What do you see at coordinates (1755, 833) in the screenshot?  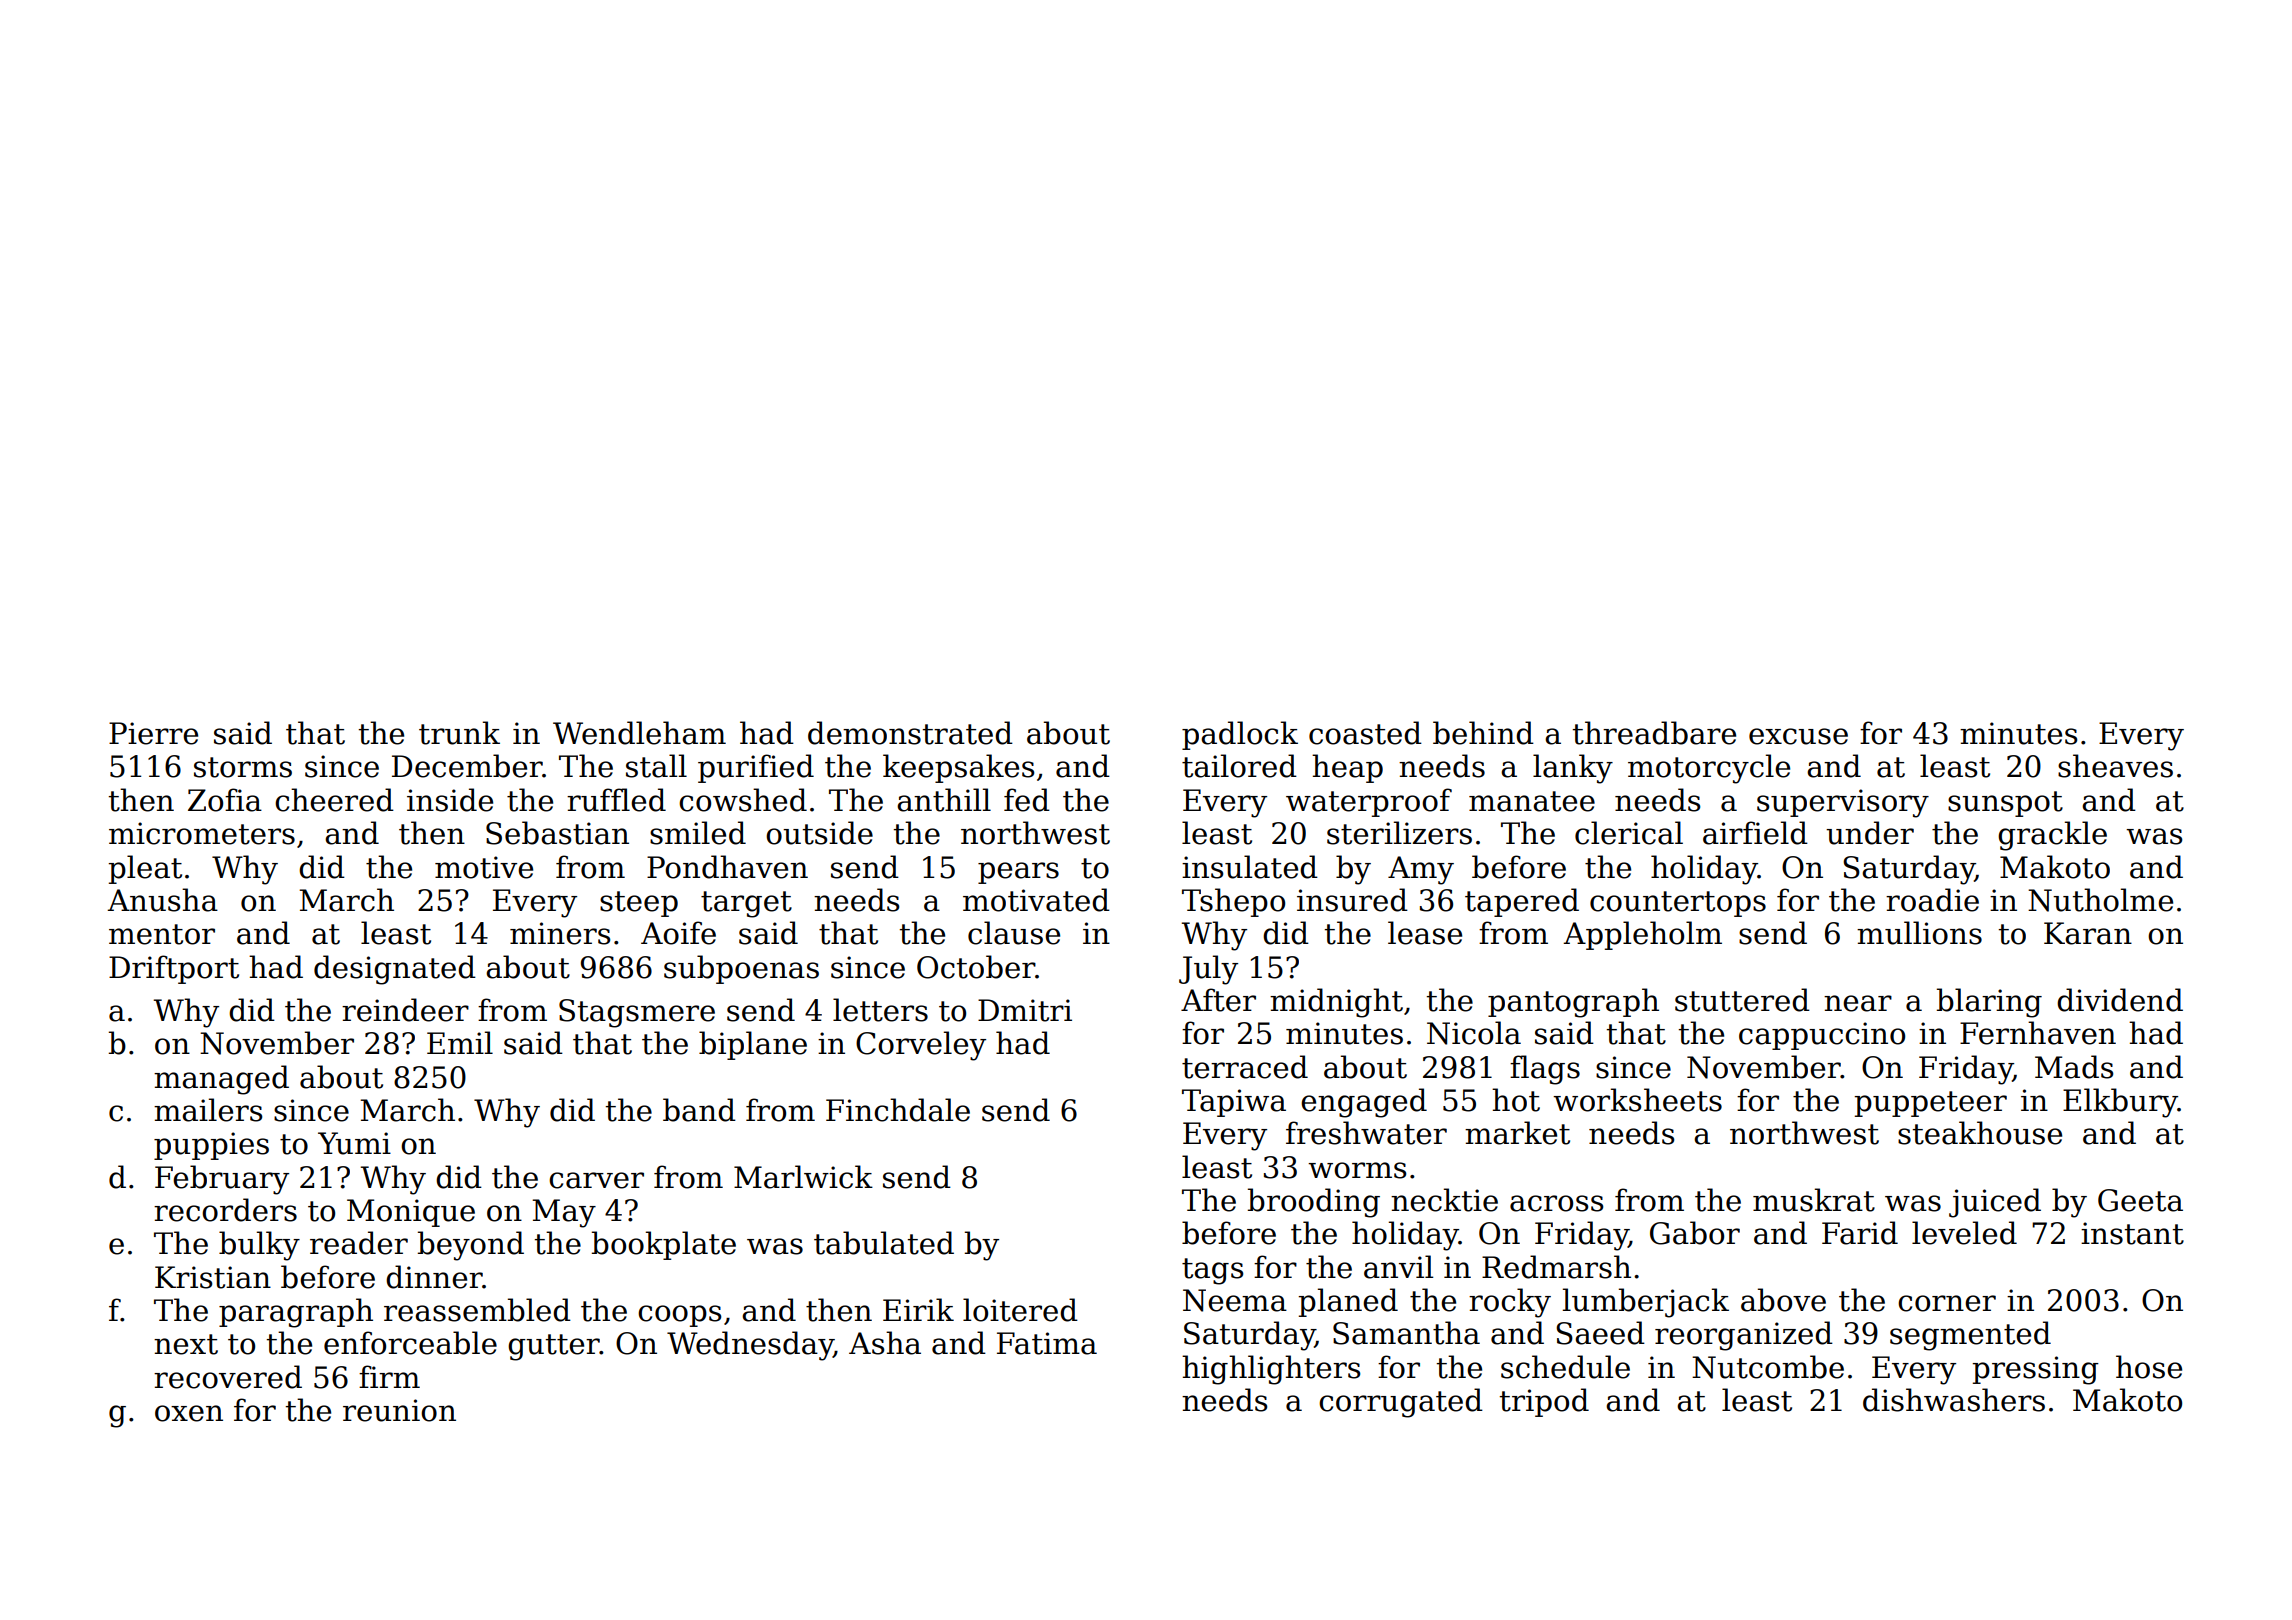 I see `airfield` at bounding box center [1755, 833].
